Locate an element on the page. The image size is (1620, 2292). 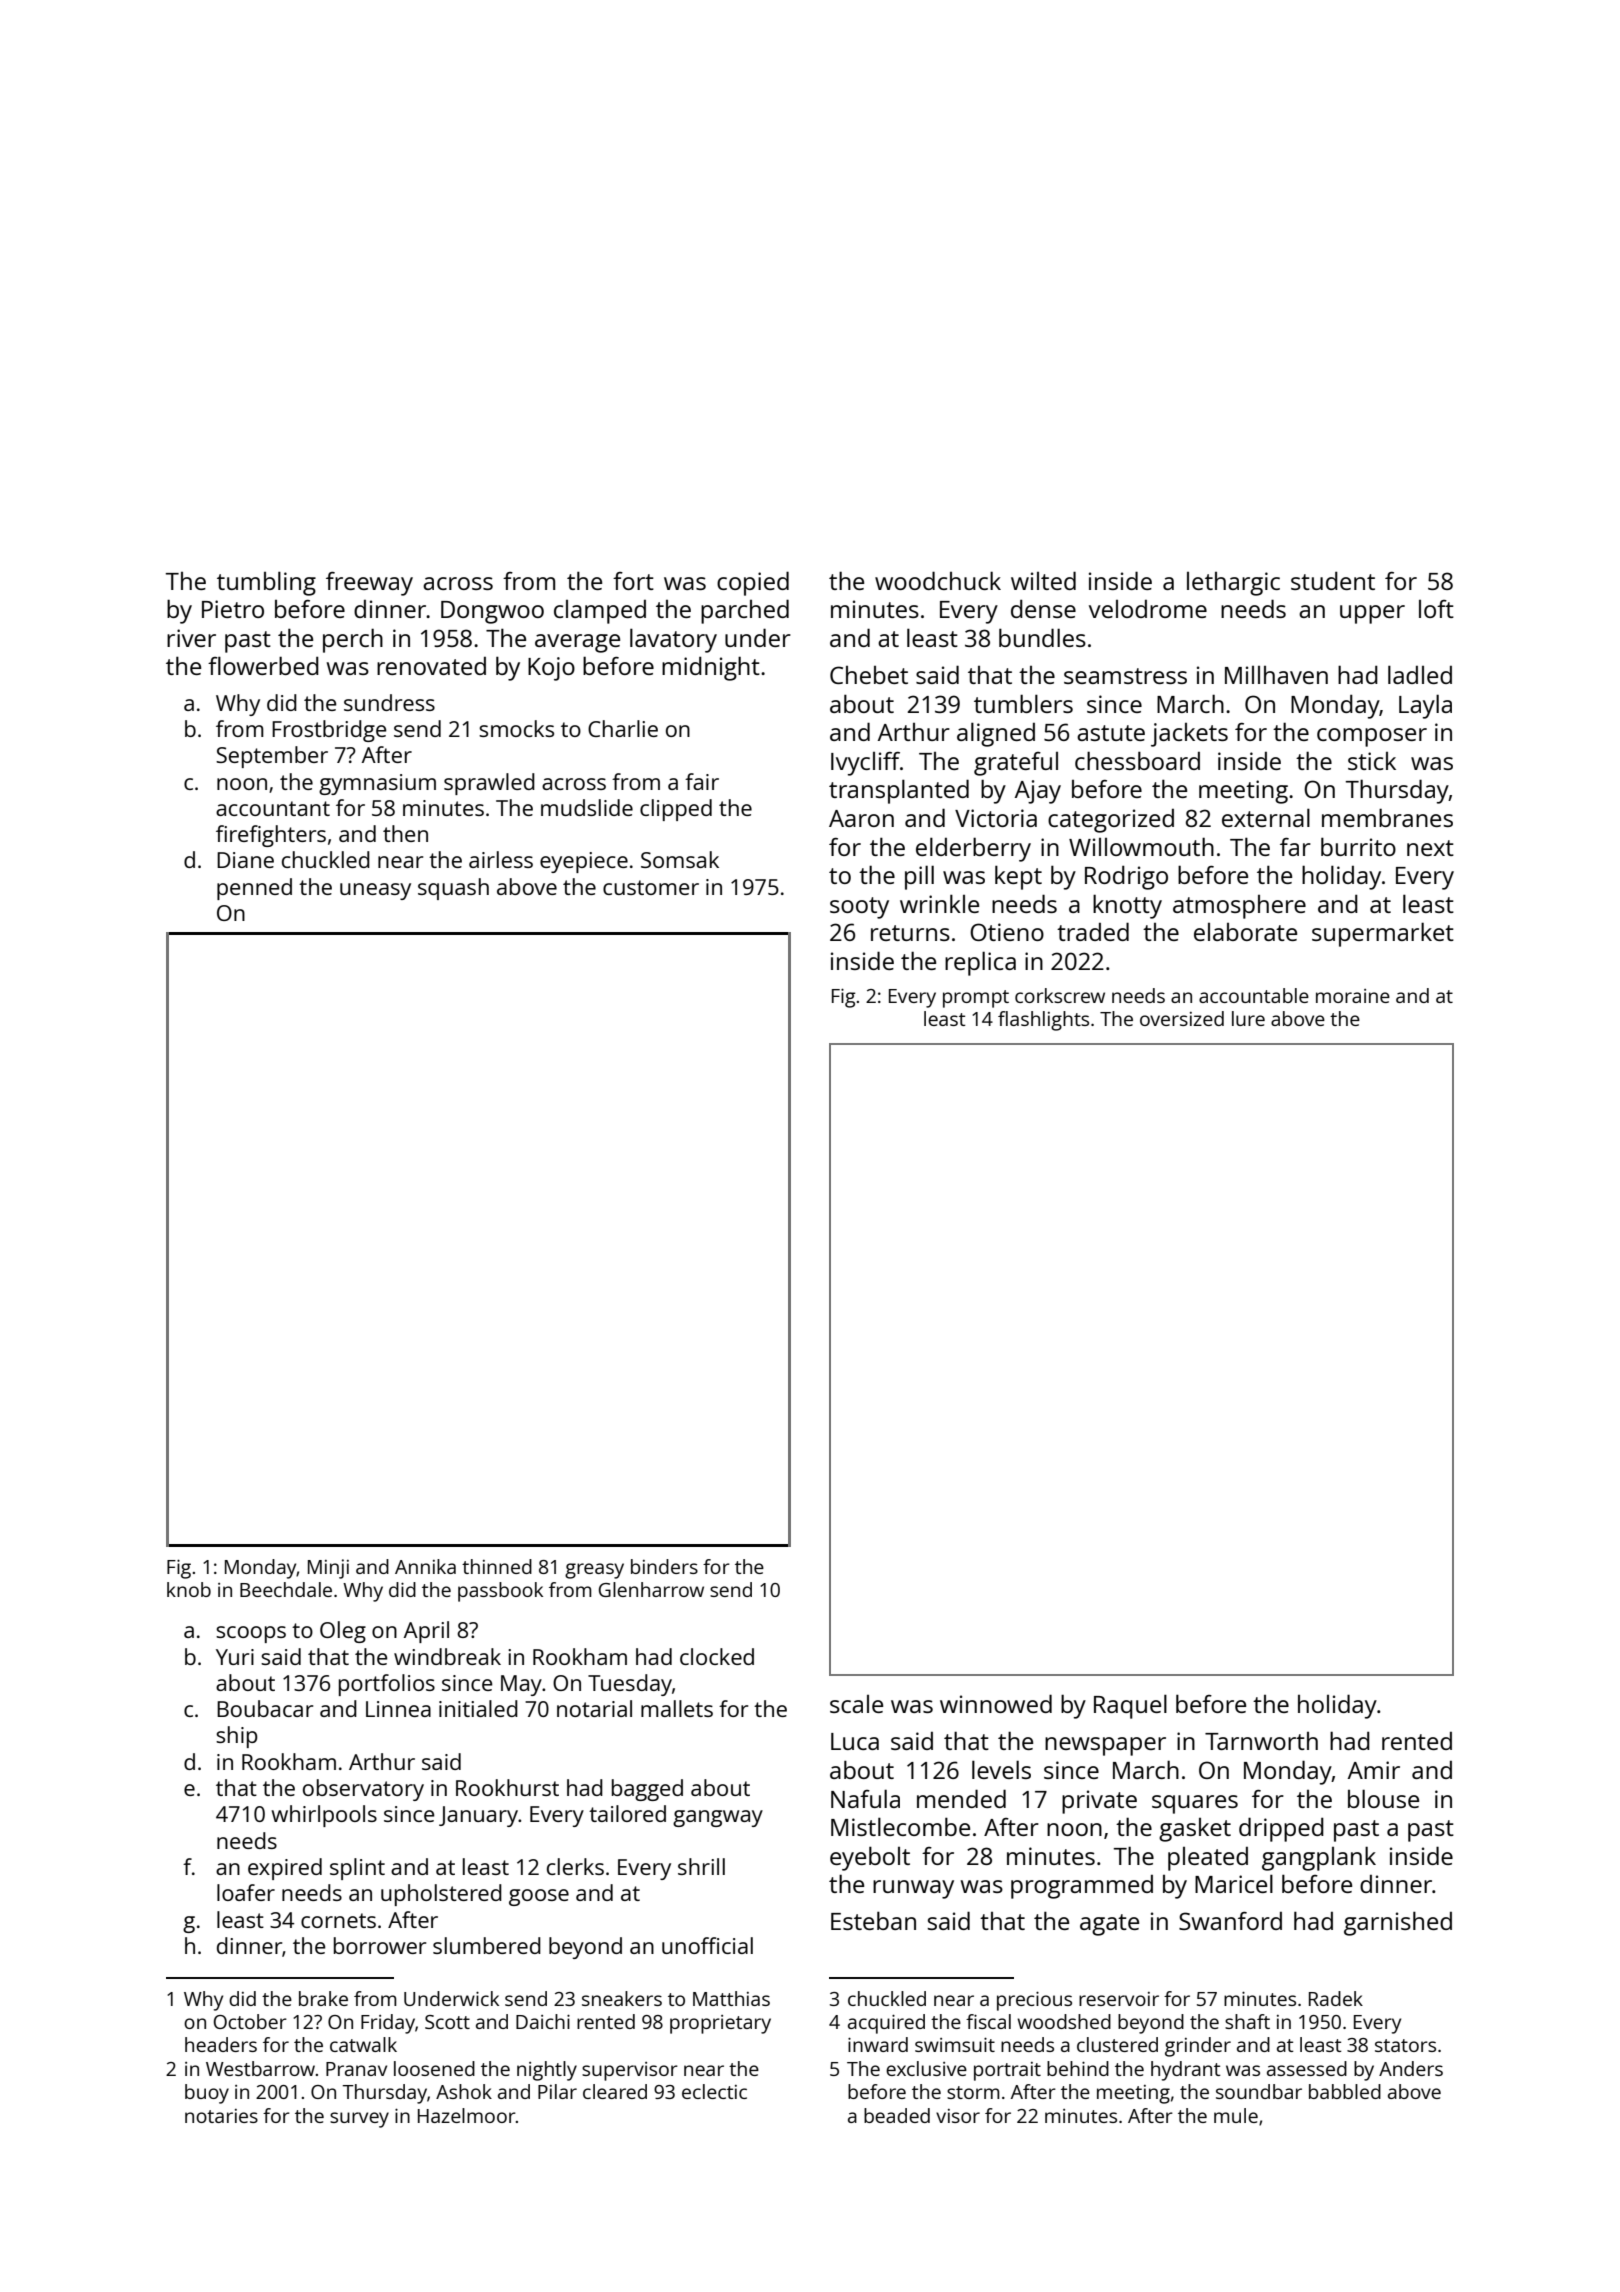
Matthias is located at coordinates (731, 1998).
